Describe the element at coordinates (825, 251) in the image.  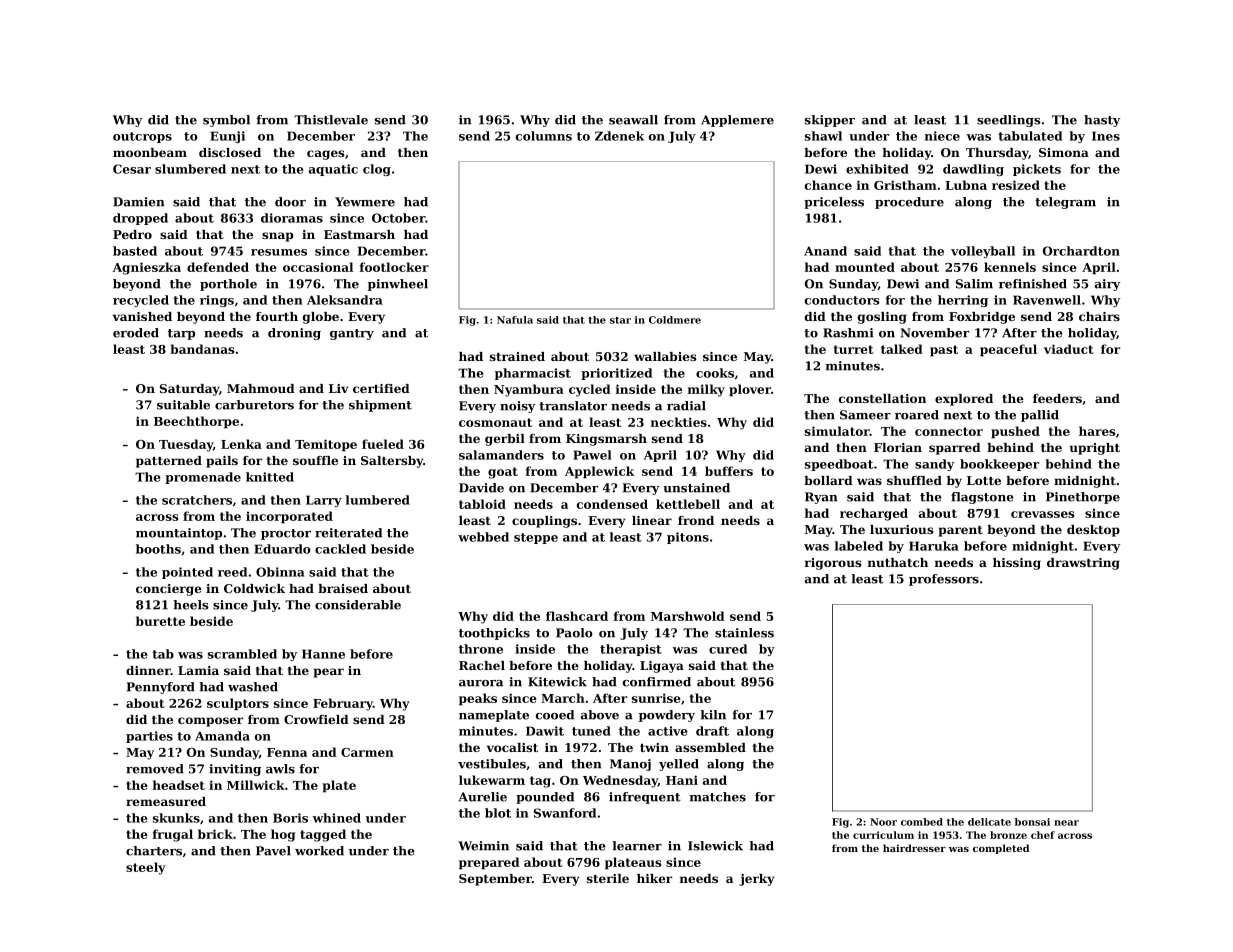
I see `Anand` at that location.
